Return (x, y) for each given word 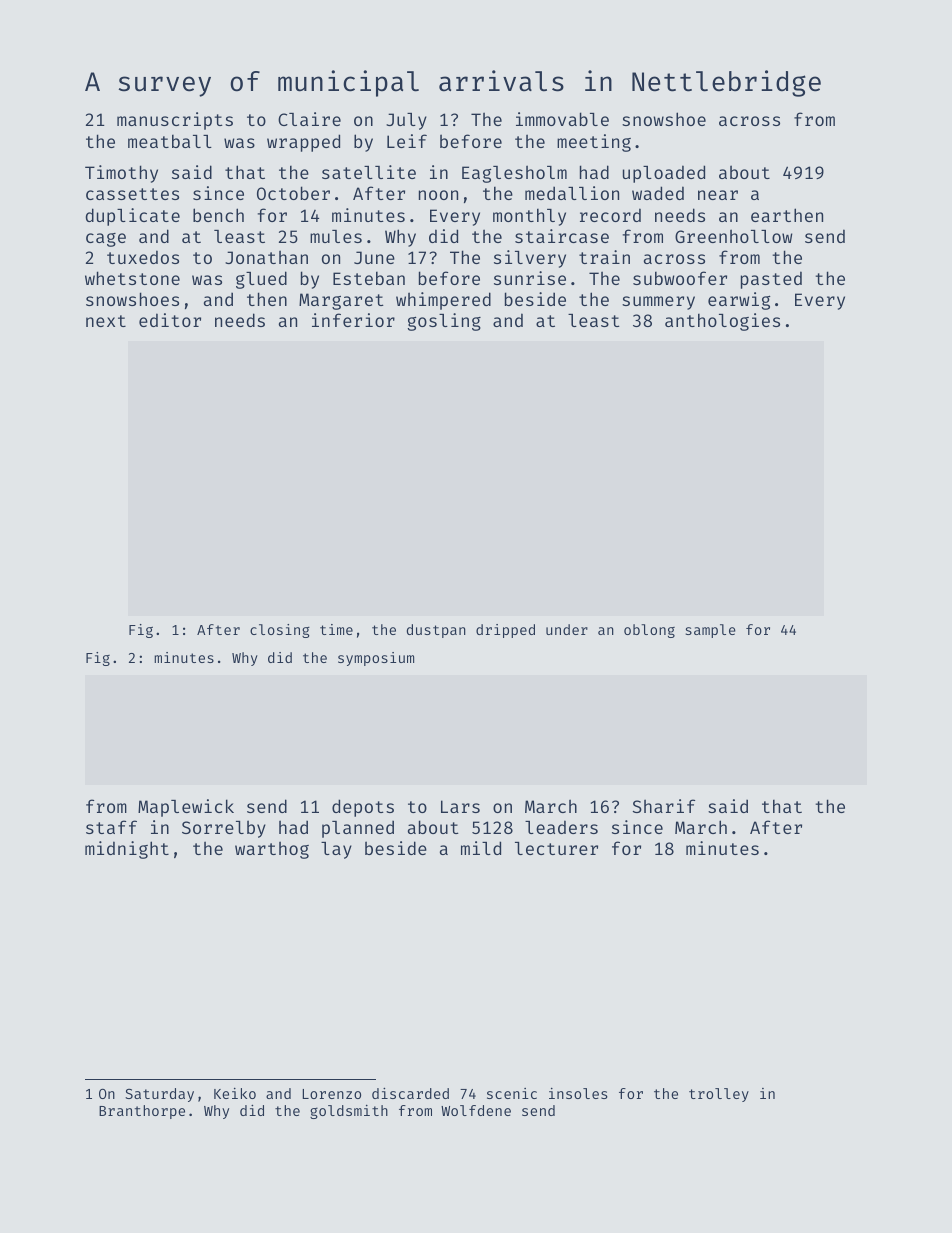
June (374, 257)
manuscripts (175, 121)
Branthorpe (142, 1112)
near (718, 195)
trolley (719, 1095)
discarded (410, 1093)
